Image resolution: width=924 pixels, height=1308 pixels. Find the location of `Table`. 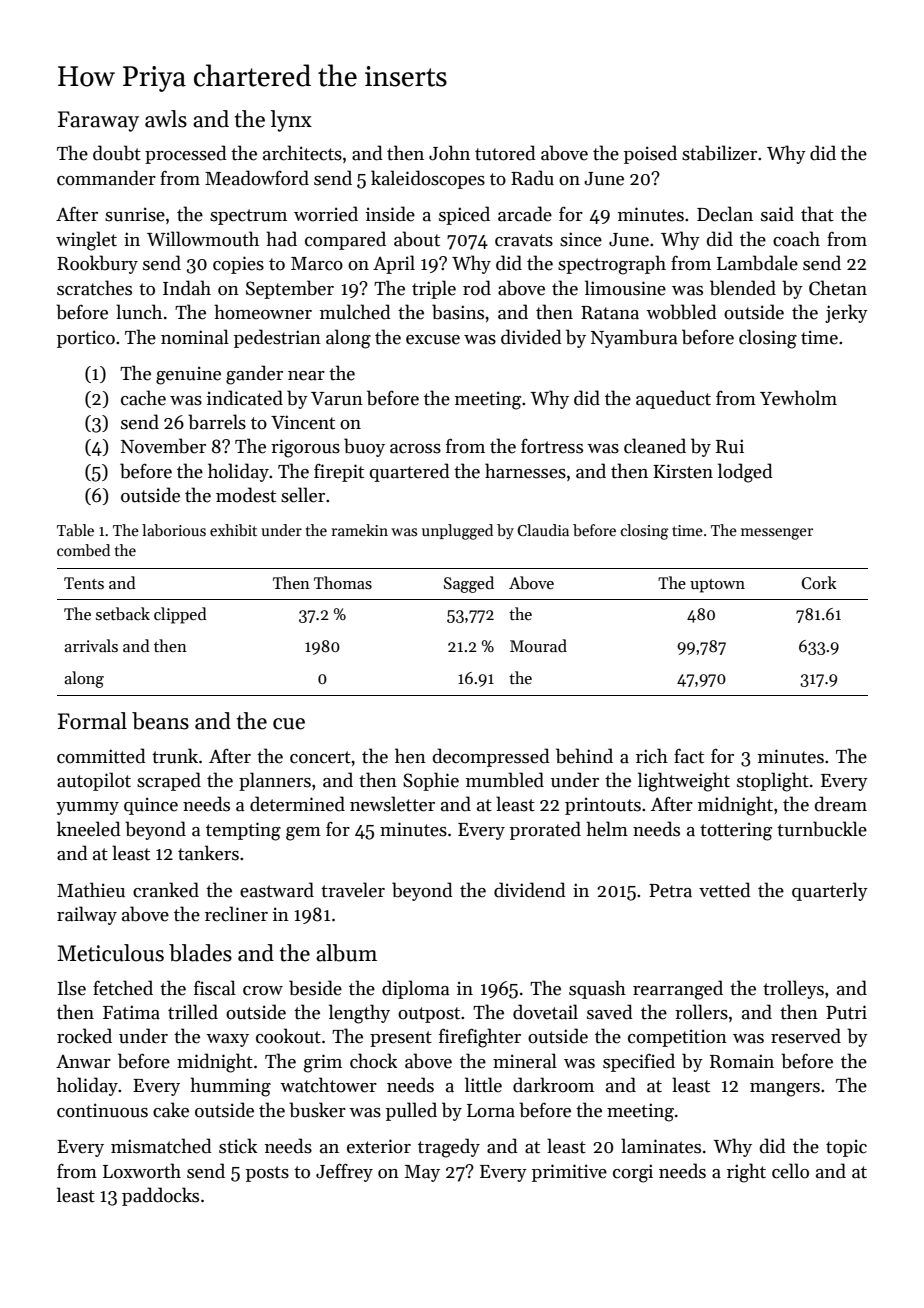

Table is located at coordinates (75, 530).
